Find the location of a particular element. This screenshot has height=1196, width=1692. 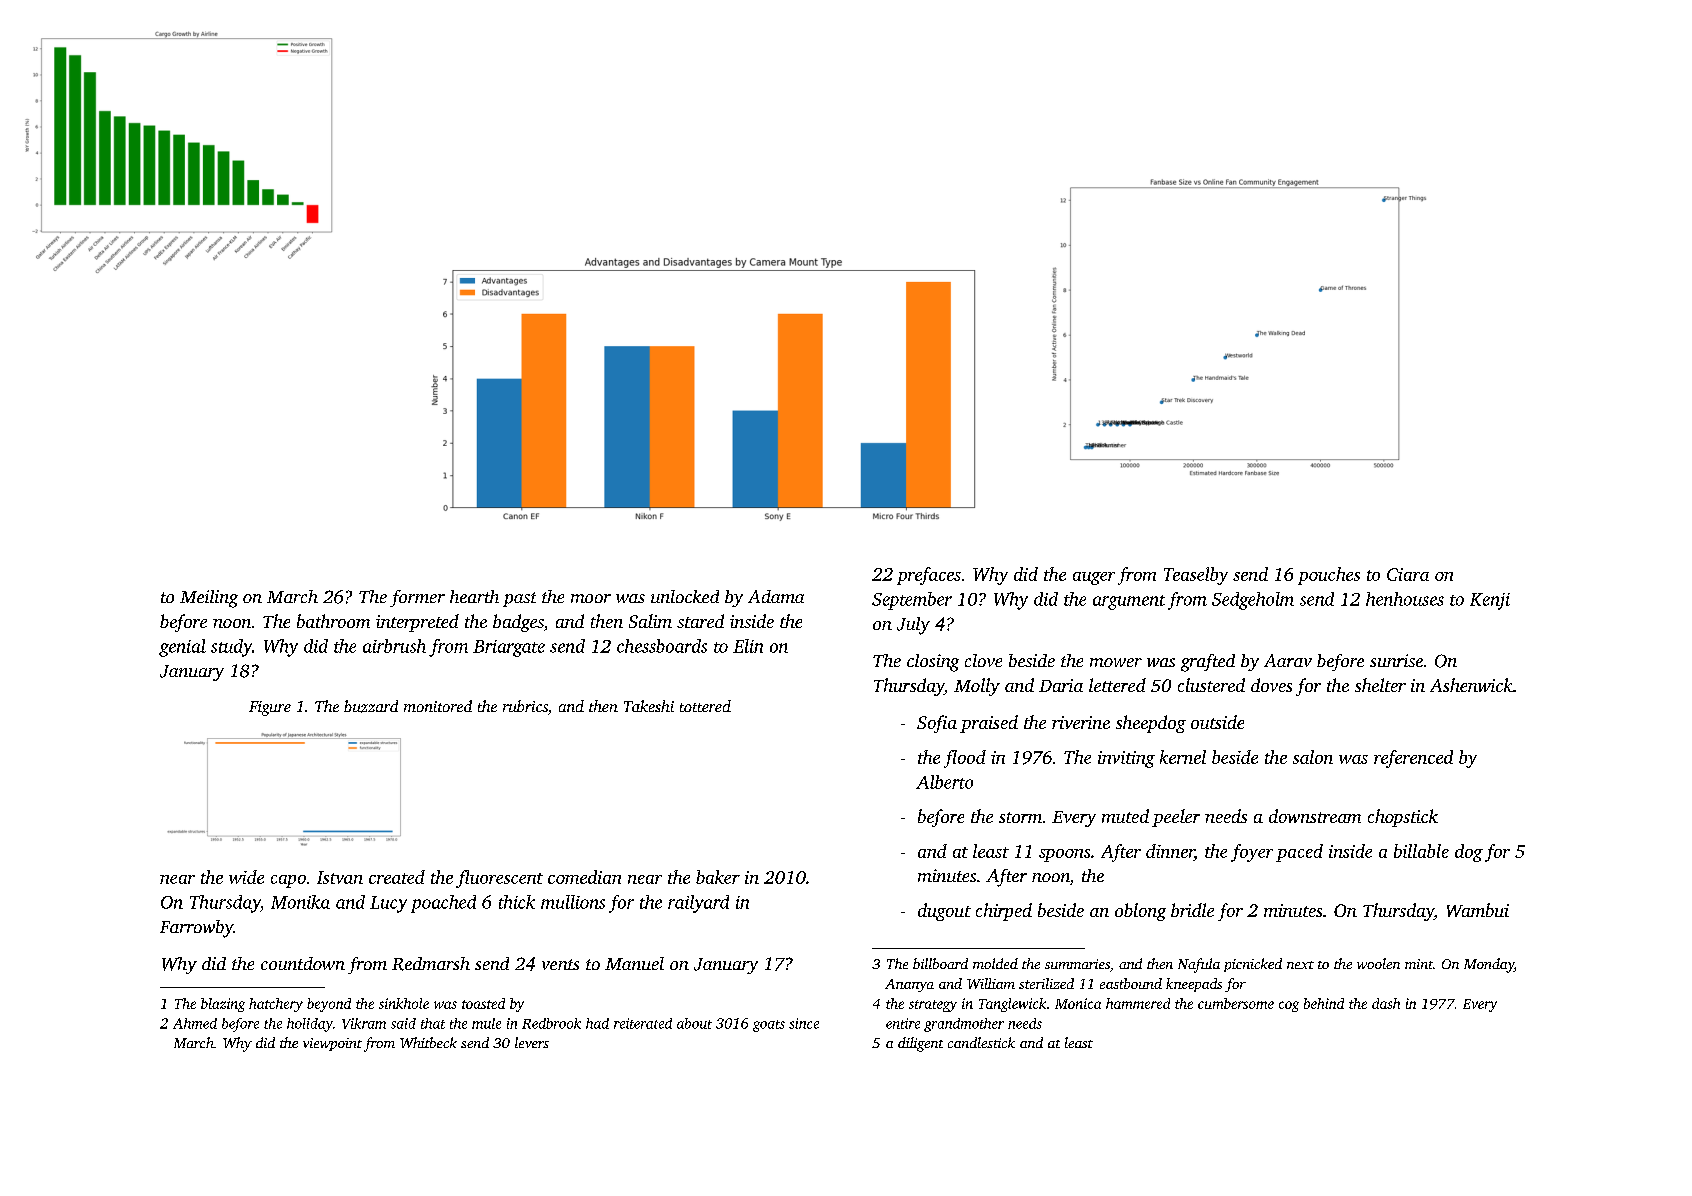

buzzard is located at coordinates (371, 706).
